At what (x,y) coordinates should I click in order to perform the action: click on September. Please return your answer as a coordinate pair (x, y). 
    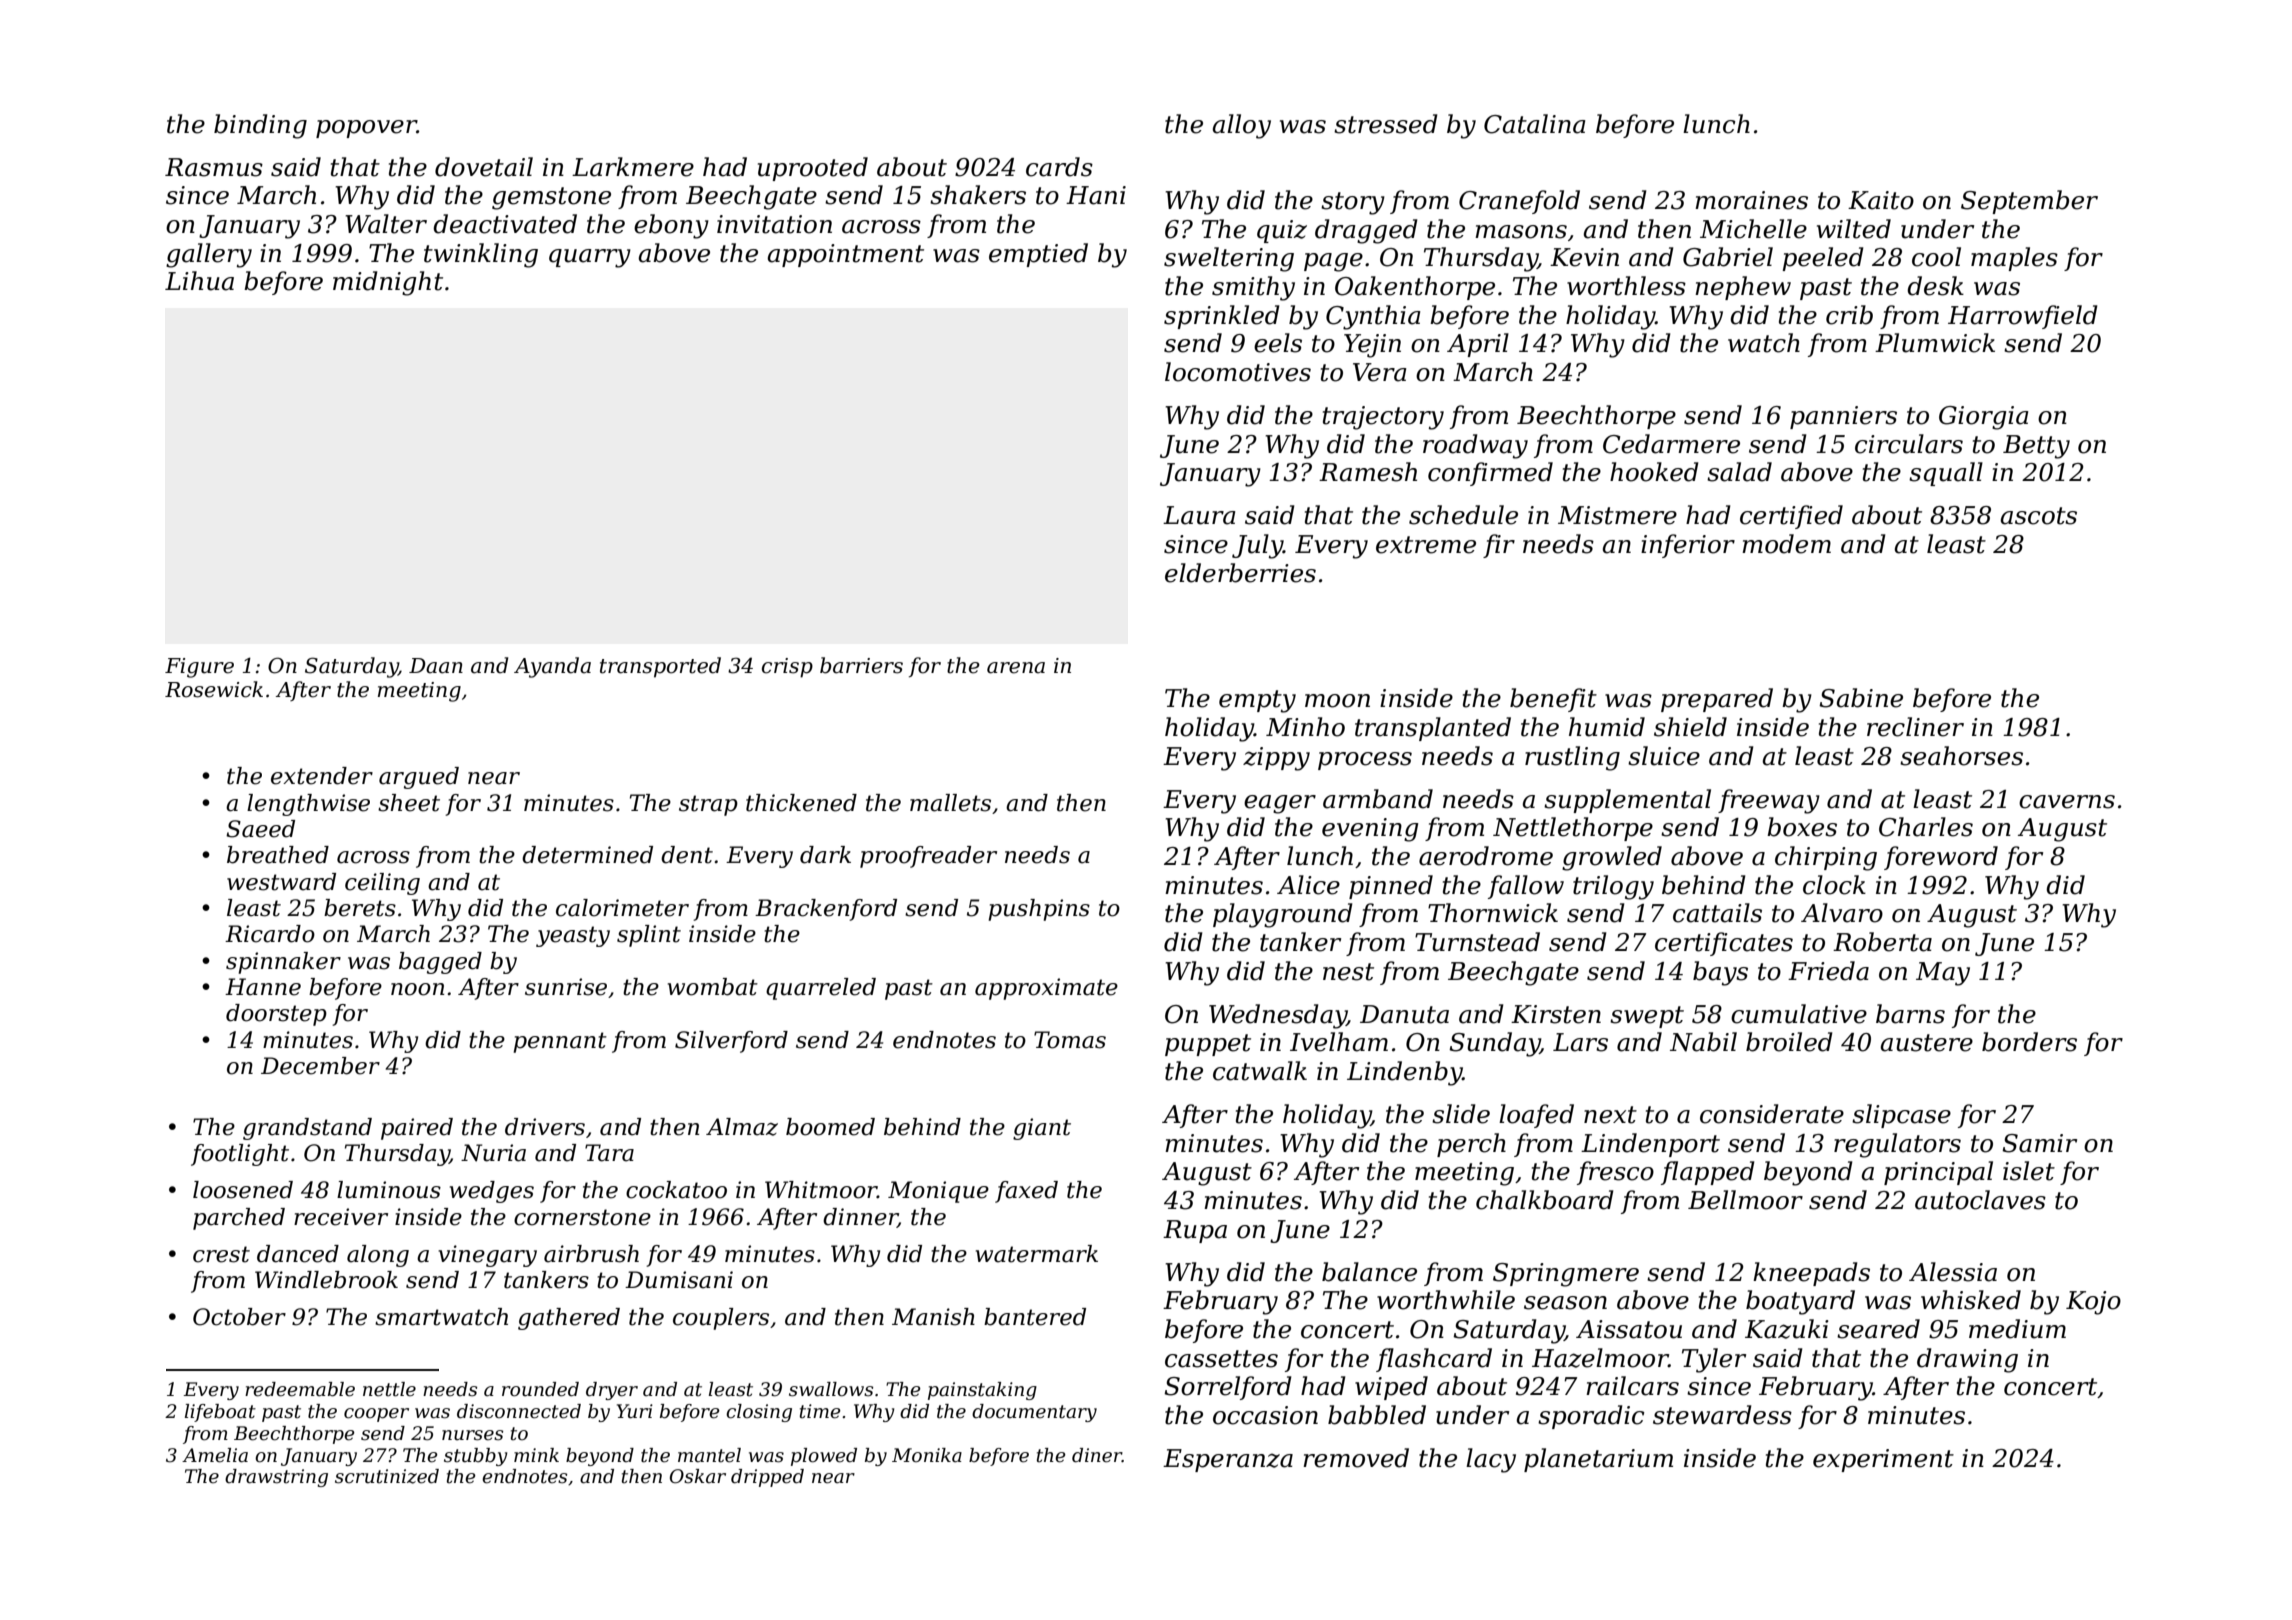
    Looking at the image, I should click on (2029, 202).
